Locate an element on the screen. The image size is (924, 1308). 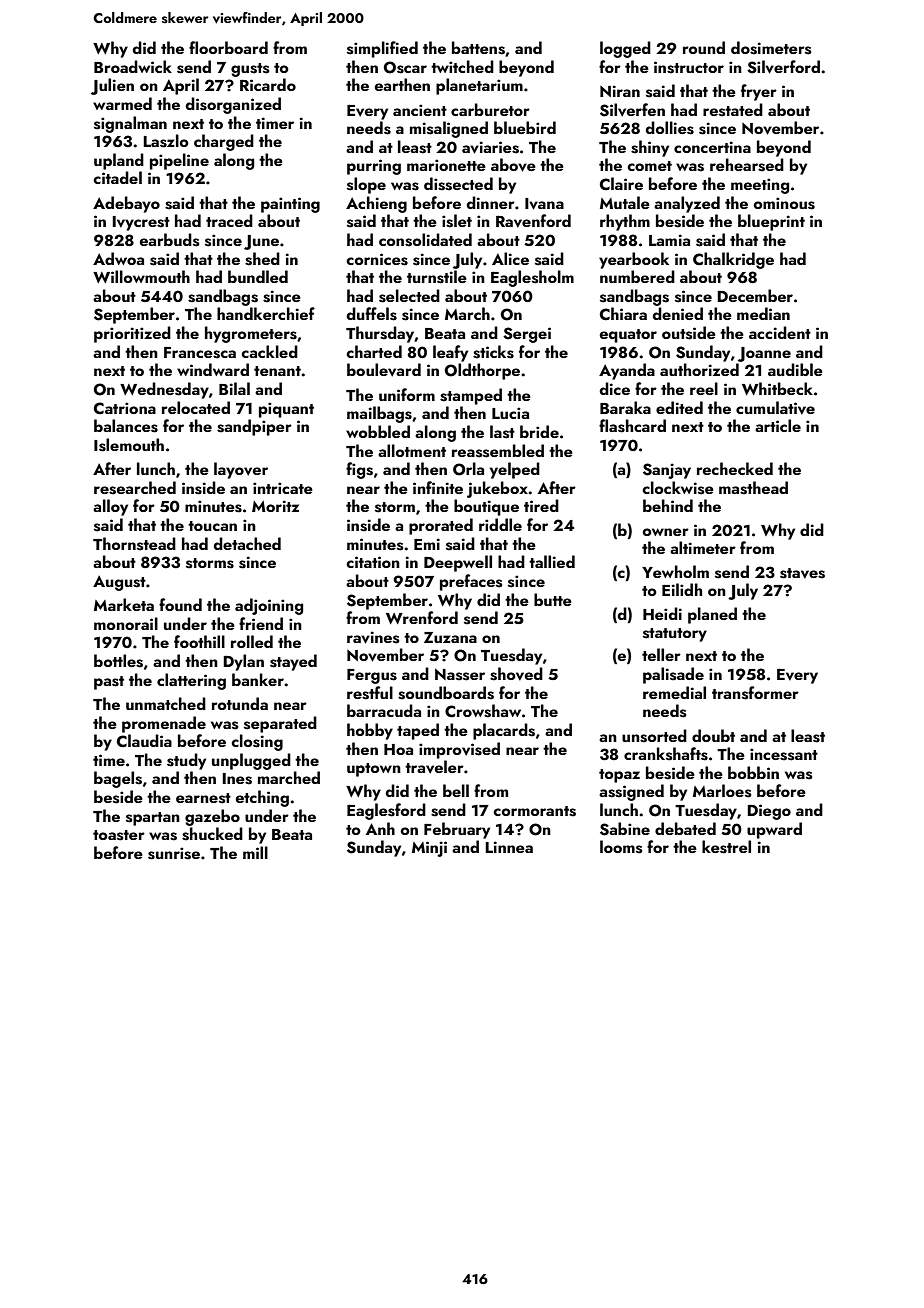
floorboard is located at coordinates (228, 47).
